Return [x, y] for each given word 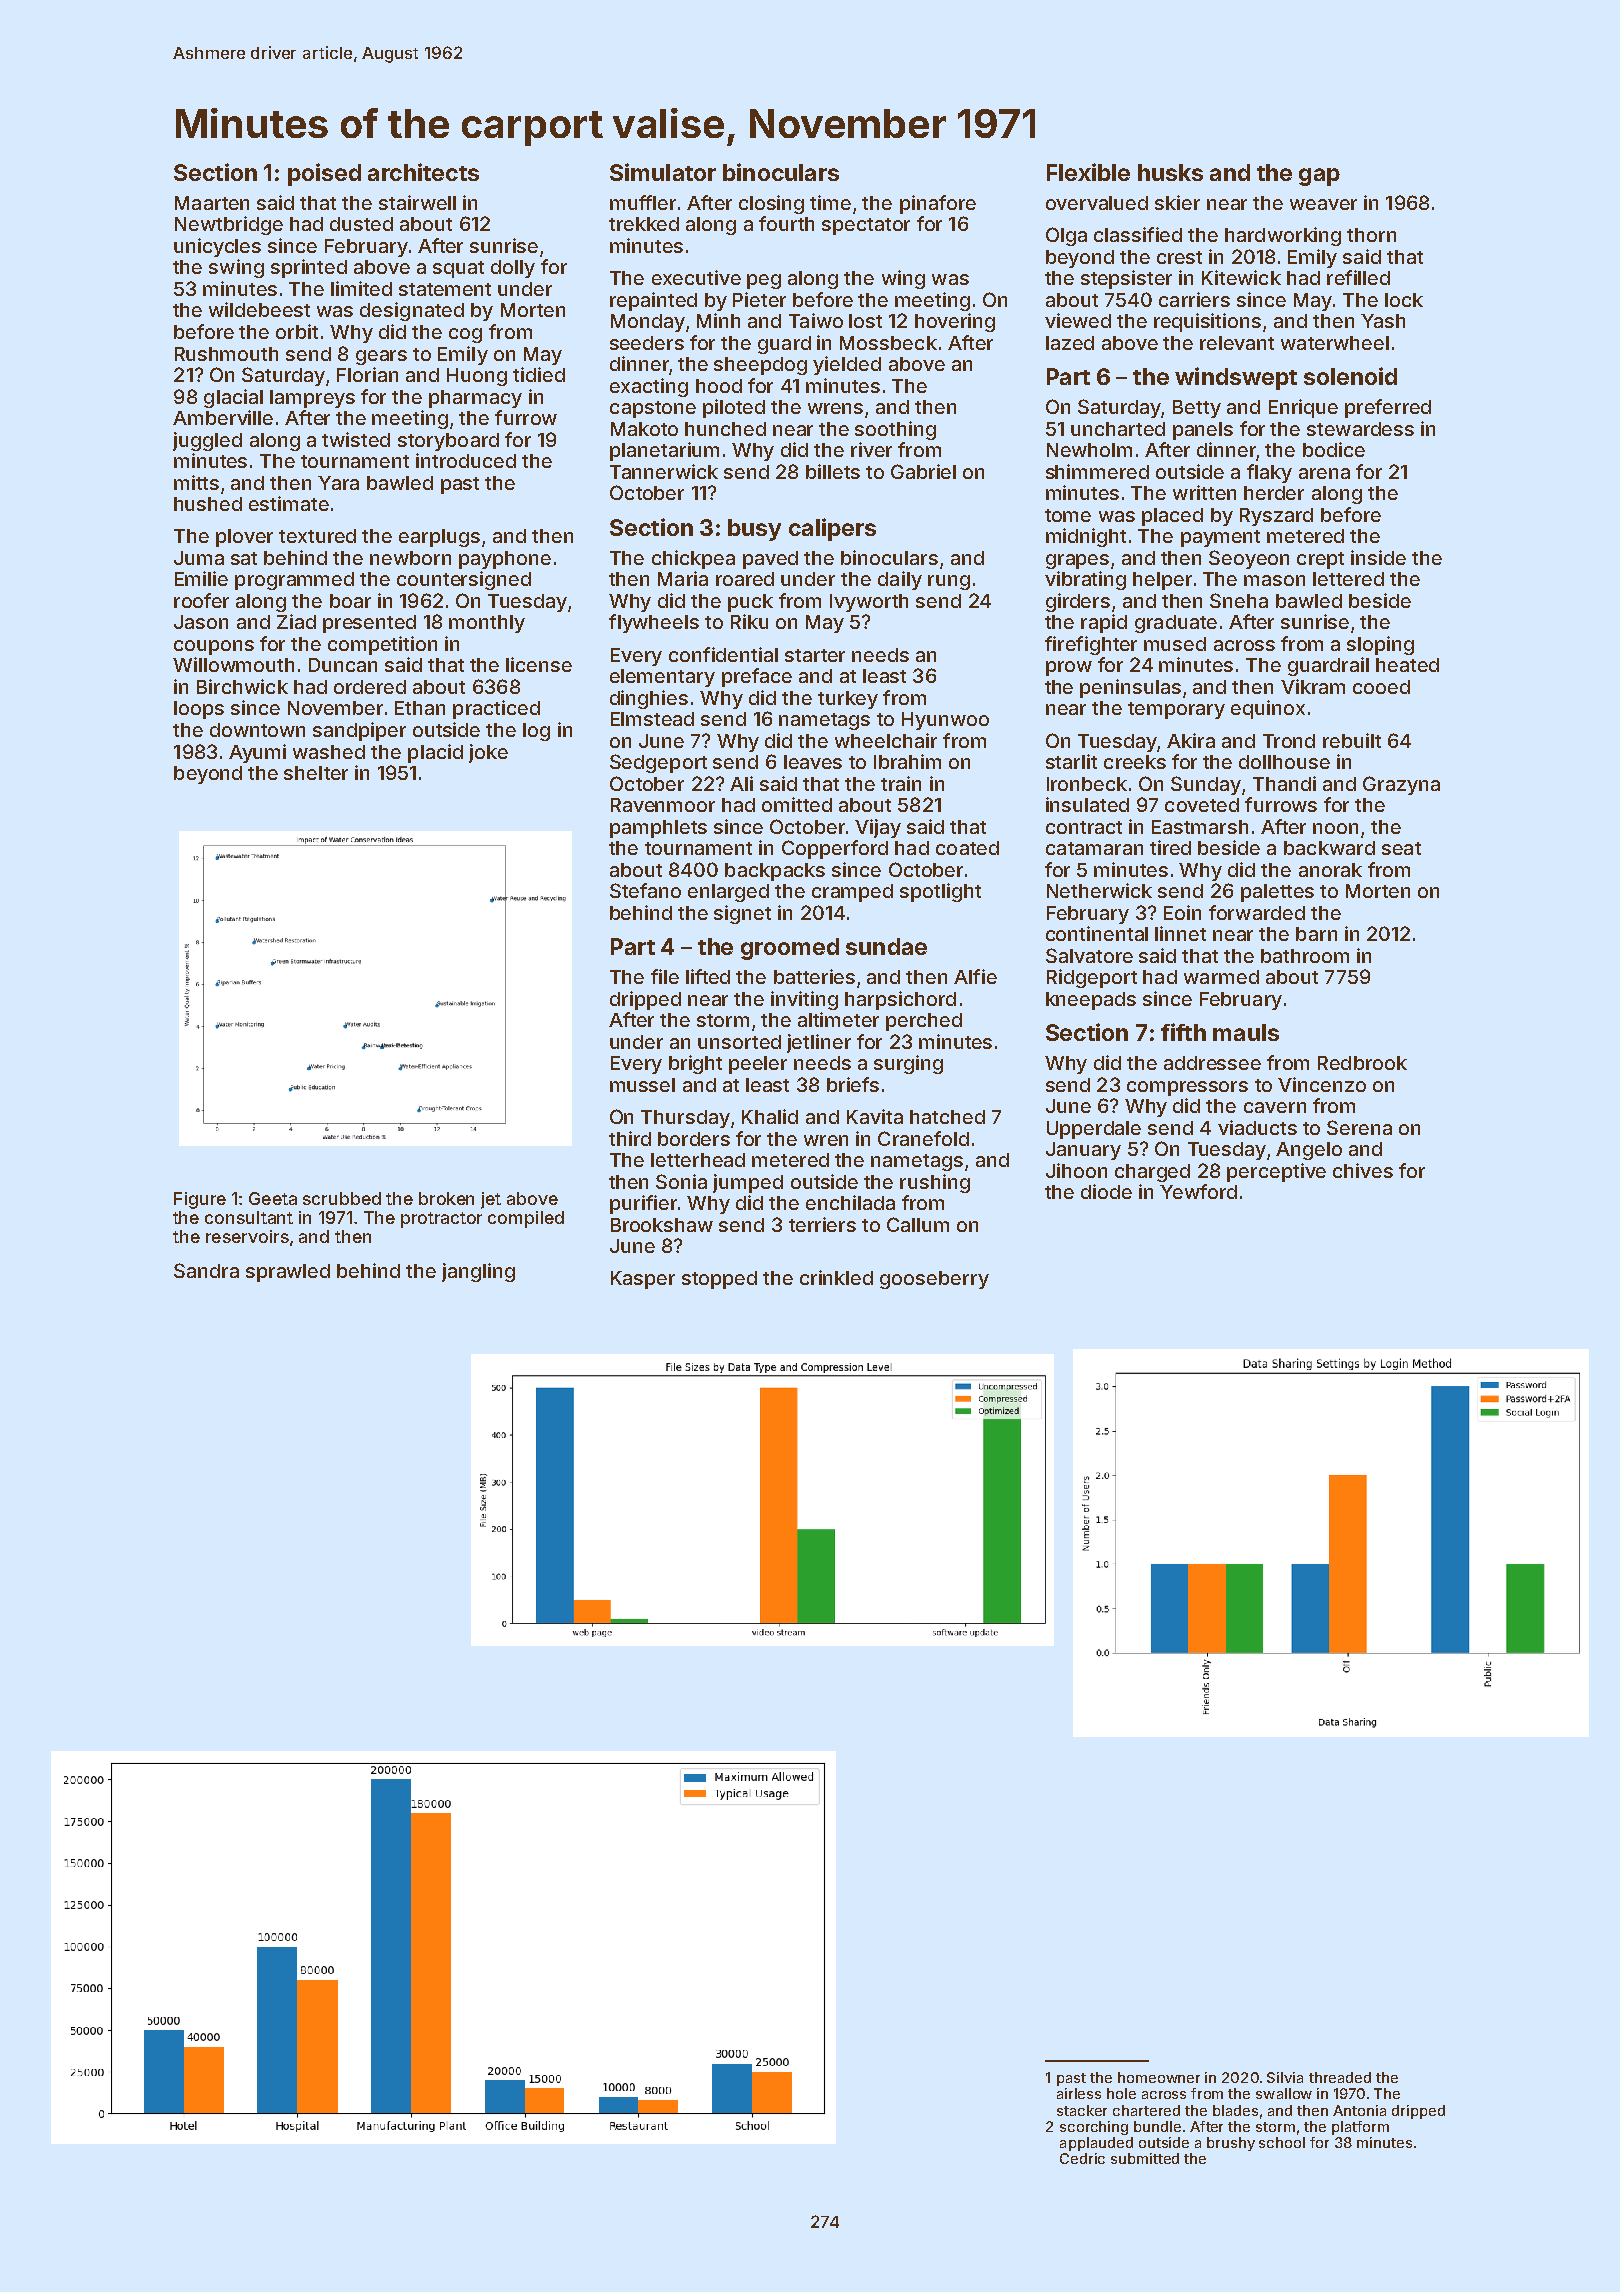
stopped [719, 1280]
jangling [478, 1272]
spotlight [940, 892]
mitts [196, 482]
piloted [734, 408]
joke [488, 753]
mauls [1246, 1032]
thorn [1371, 235]
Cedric [1082, 2158]
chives [1363, 1170]
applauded [1096, 2144]
